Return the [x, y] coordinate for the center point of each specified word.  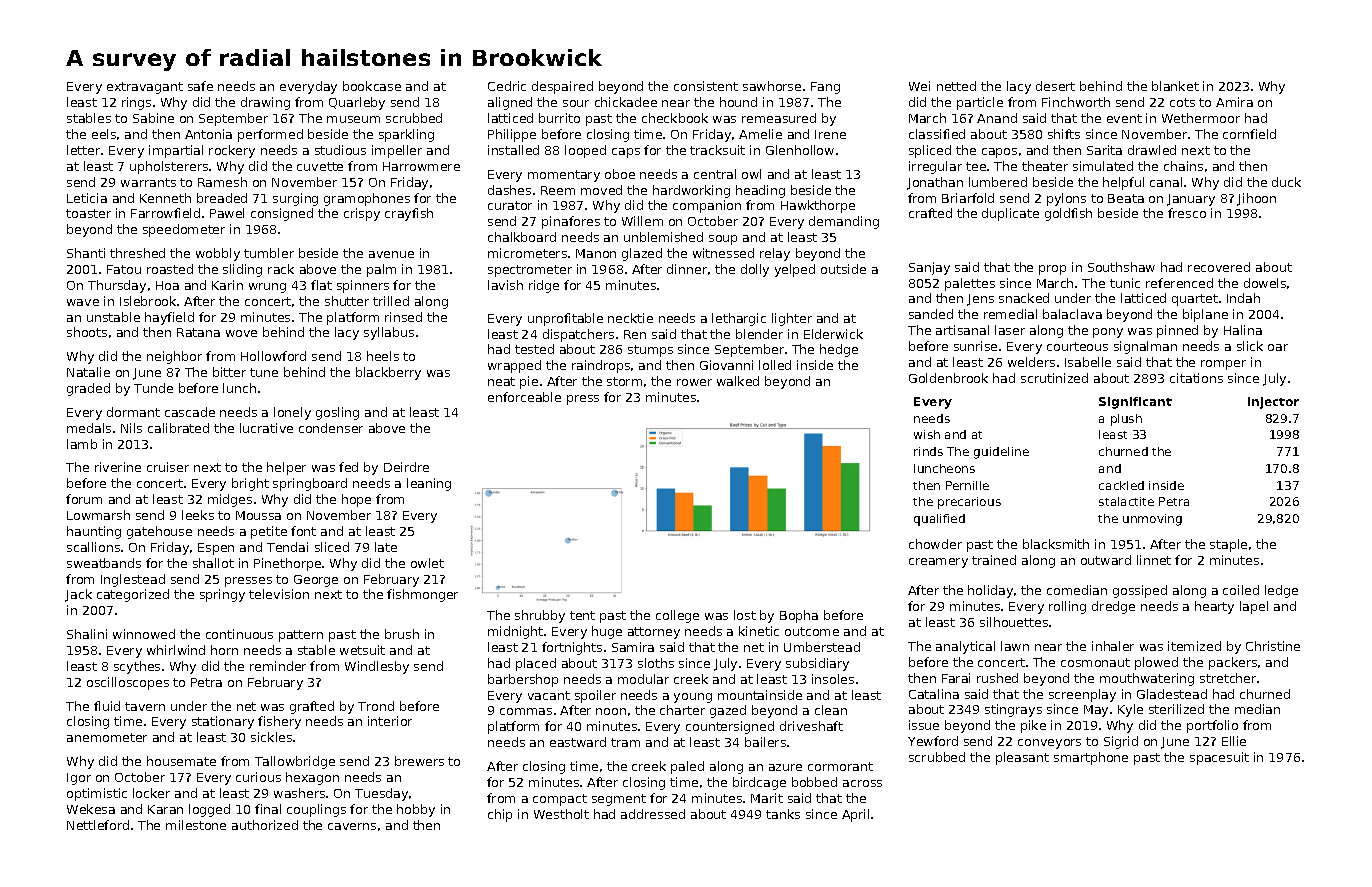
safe [200, 86]
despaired [562, 87]
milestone [196, 825]
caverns [352, 826]
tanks [783, 814]
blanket [1175, 86]
